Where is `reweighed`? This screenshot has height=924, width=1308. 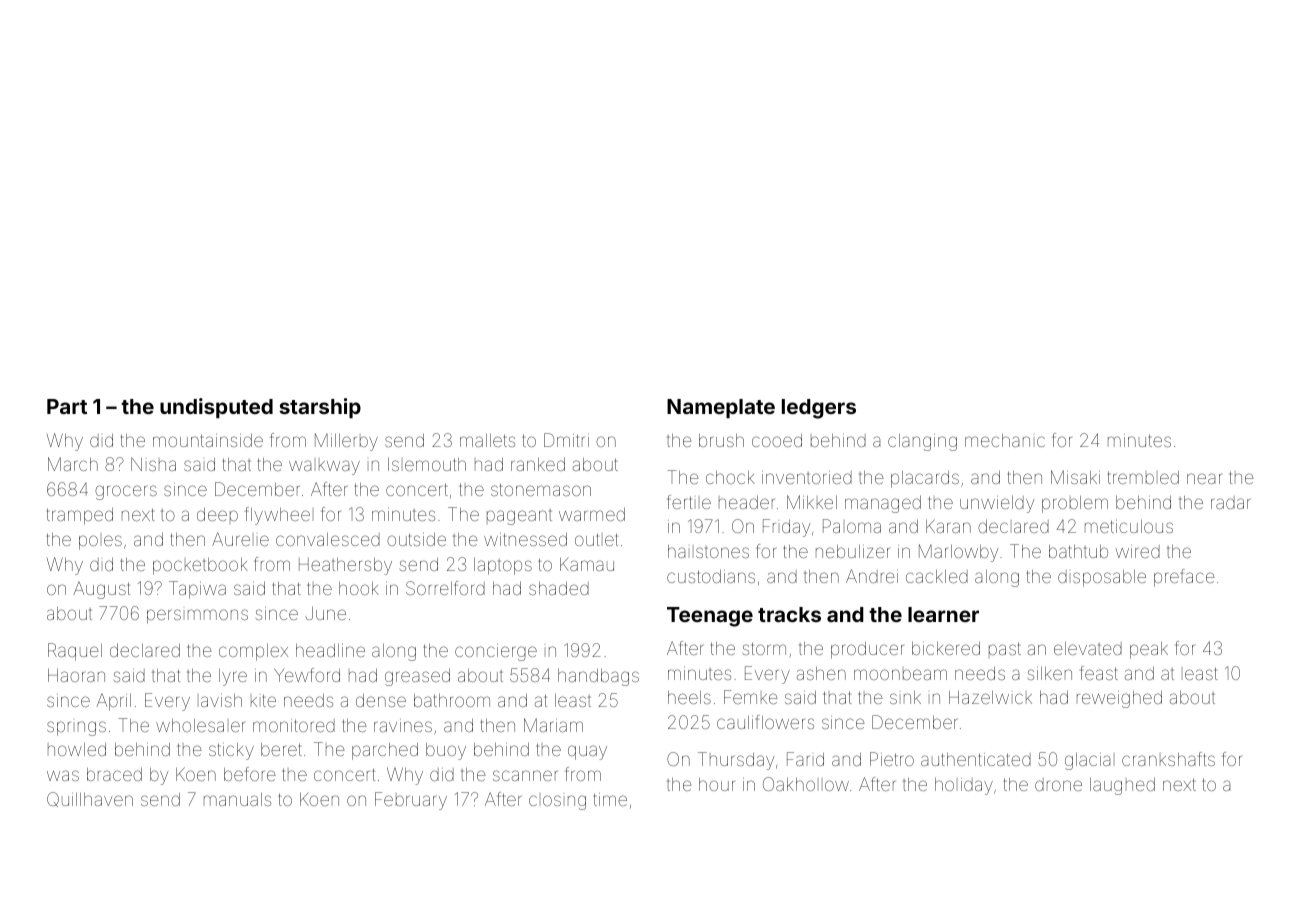 reweighed is located at coordinates (1119, 699).
